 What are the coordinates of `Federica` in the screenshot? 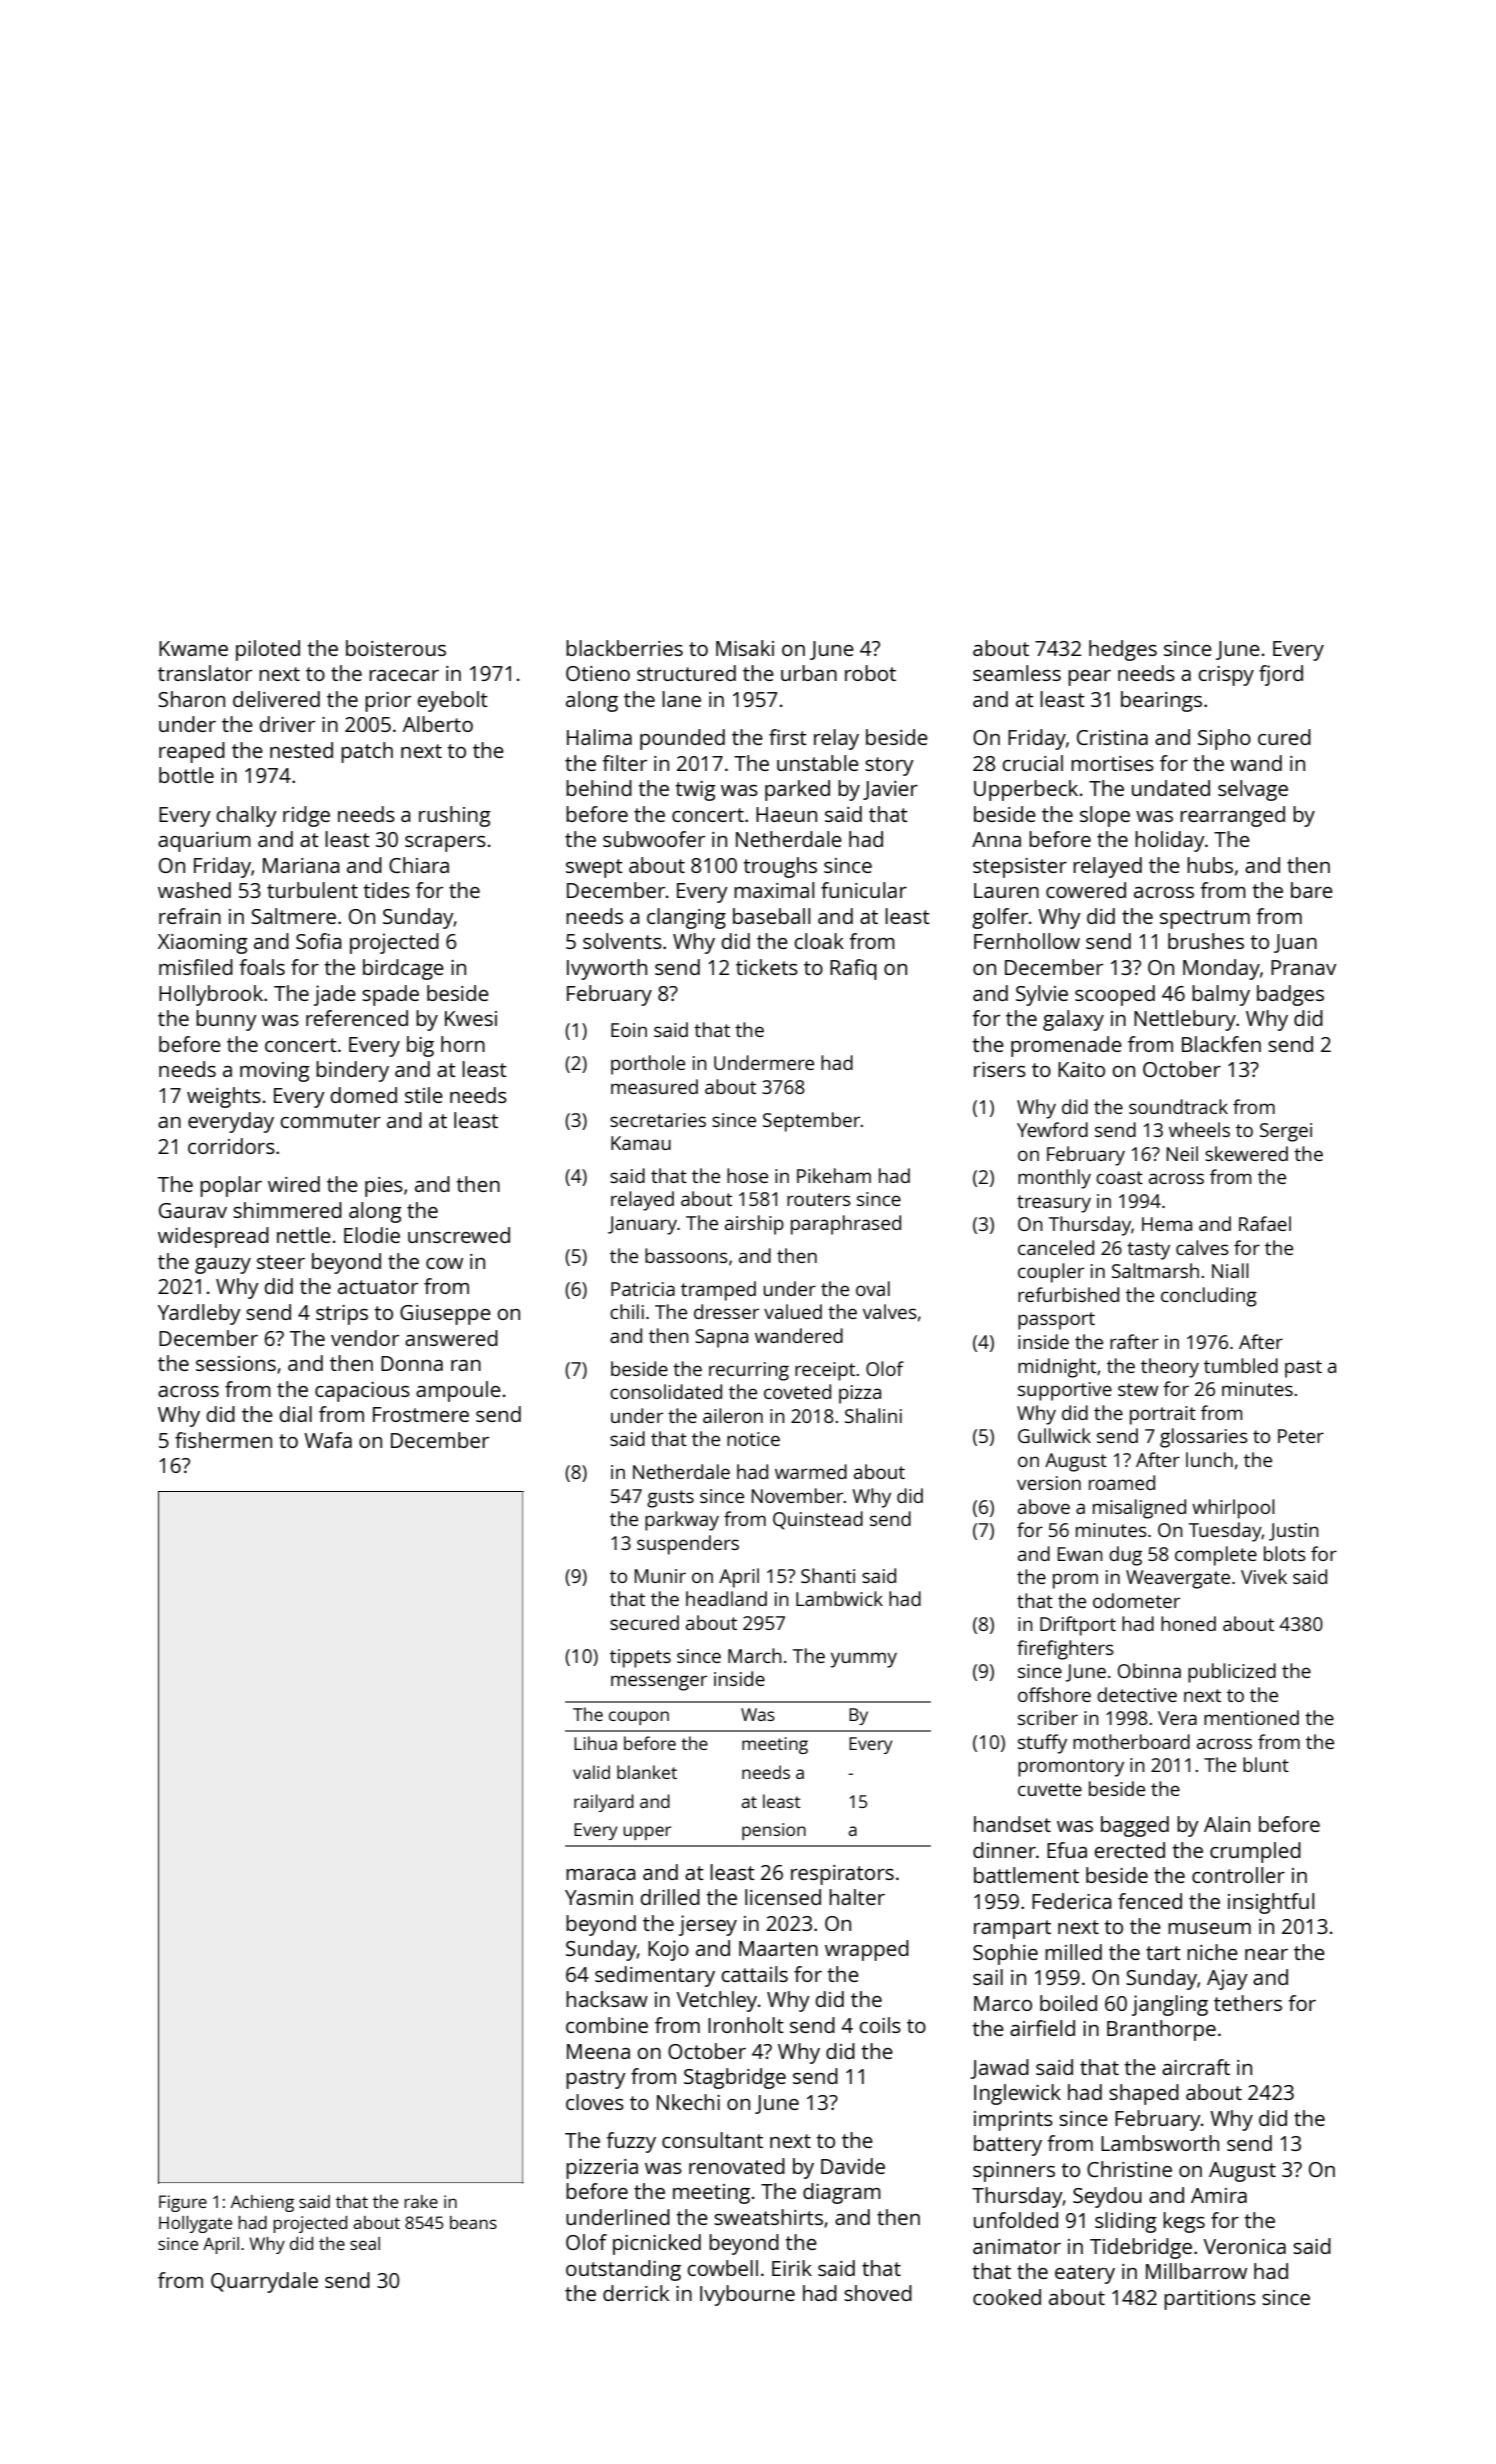 It's located at (1072, 1901).
